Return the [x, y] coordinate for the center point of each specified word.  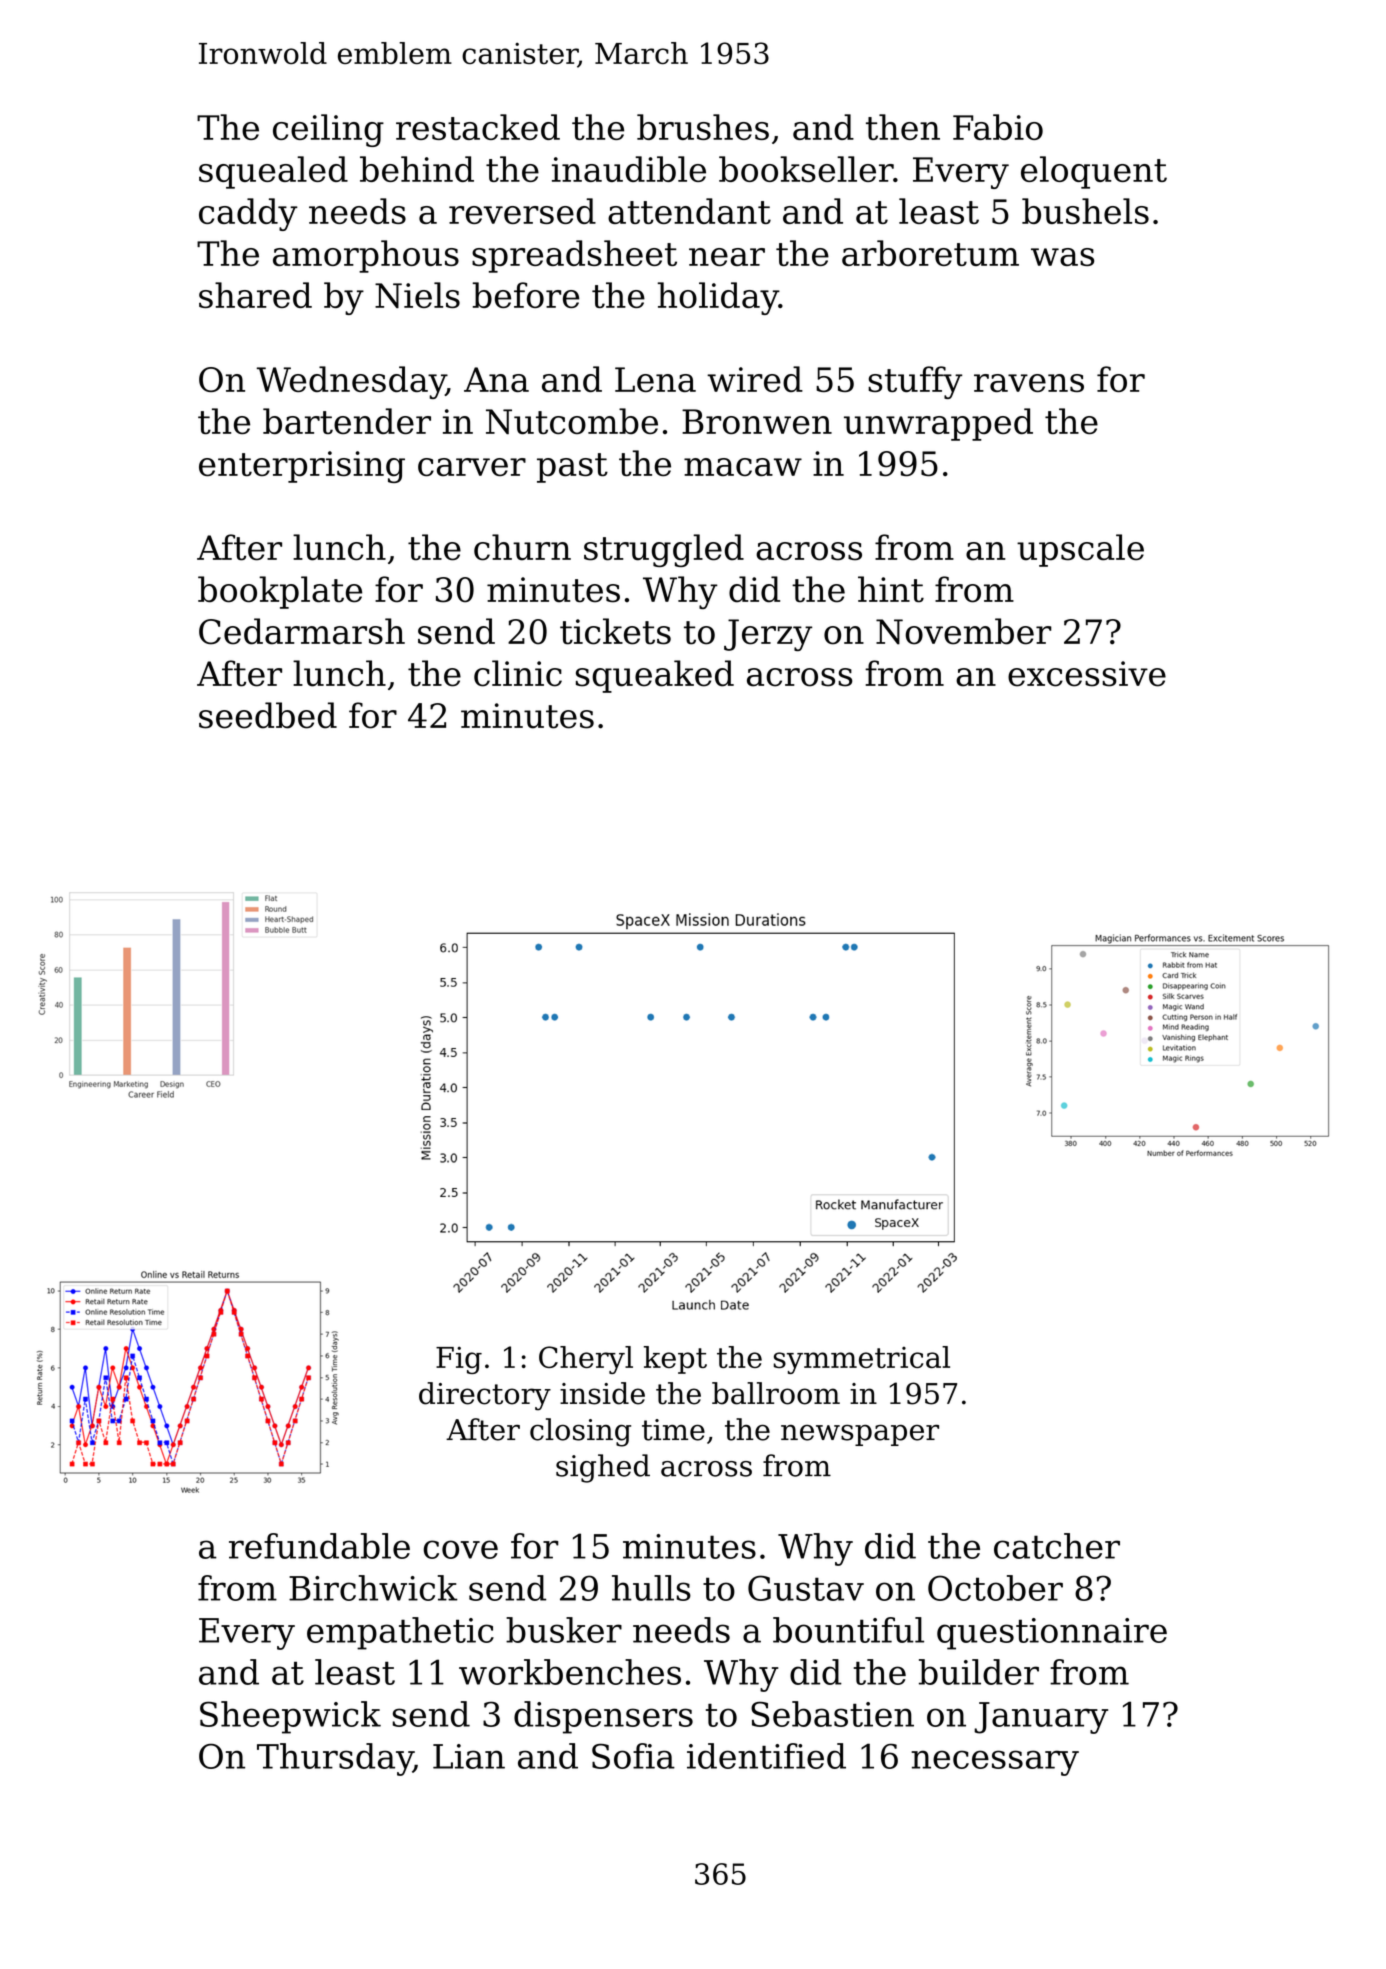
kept [675, 1360]
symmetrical [862, 1360]
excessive [1087, 674]
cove [461, 1549]
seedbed [268, 715]
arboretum [930, 253]
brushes [703, 127]
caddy [248, 214]
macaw [743, 467]
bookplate [280, 592]
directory [485, 1396]
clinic [518, 673]
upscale [1080, 550]
